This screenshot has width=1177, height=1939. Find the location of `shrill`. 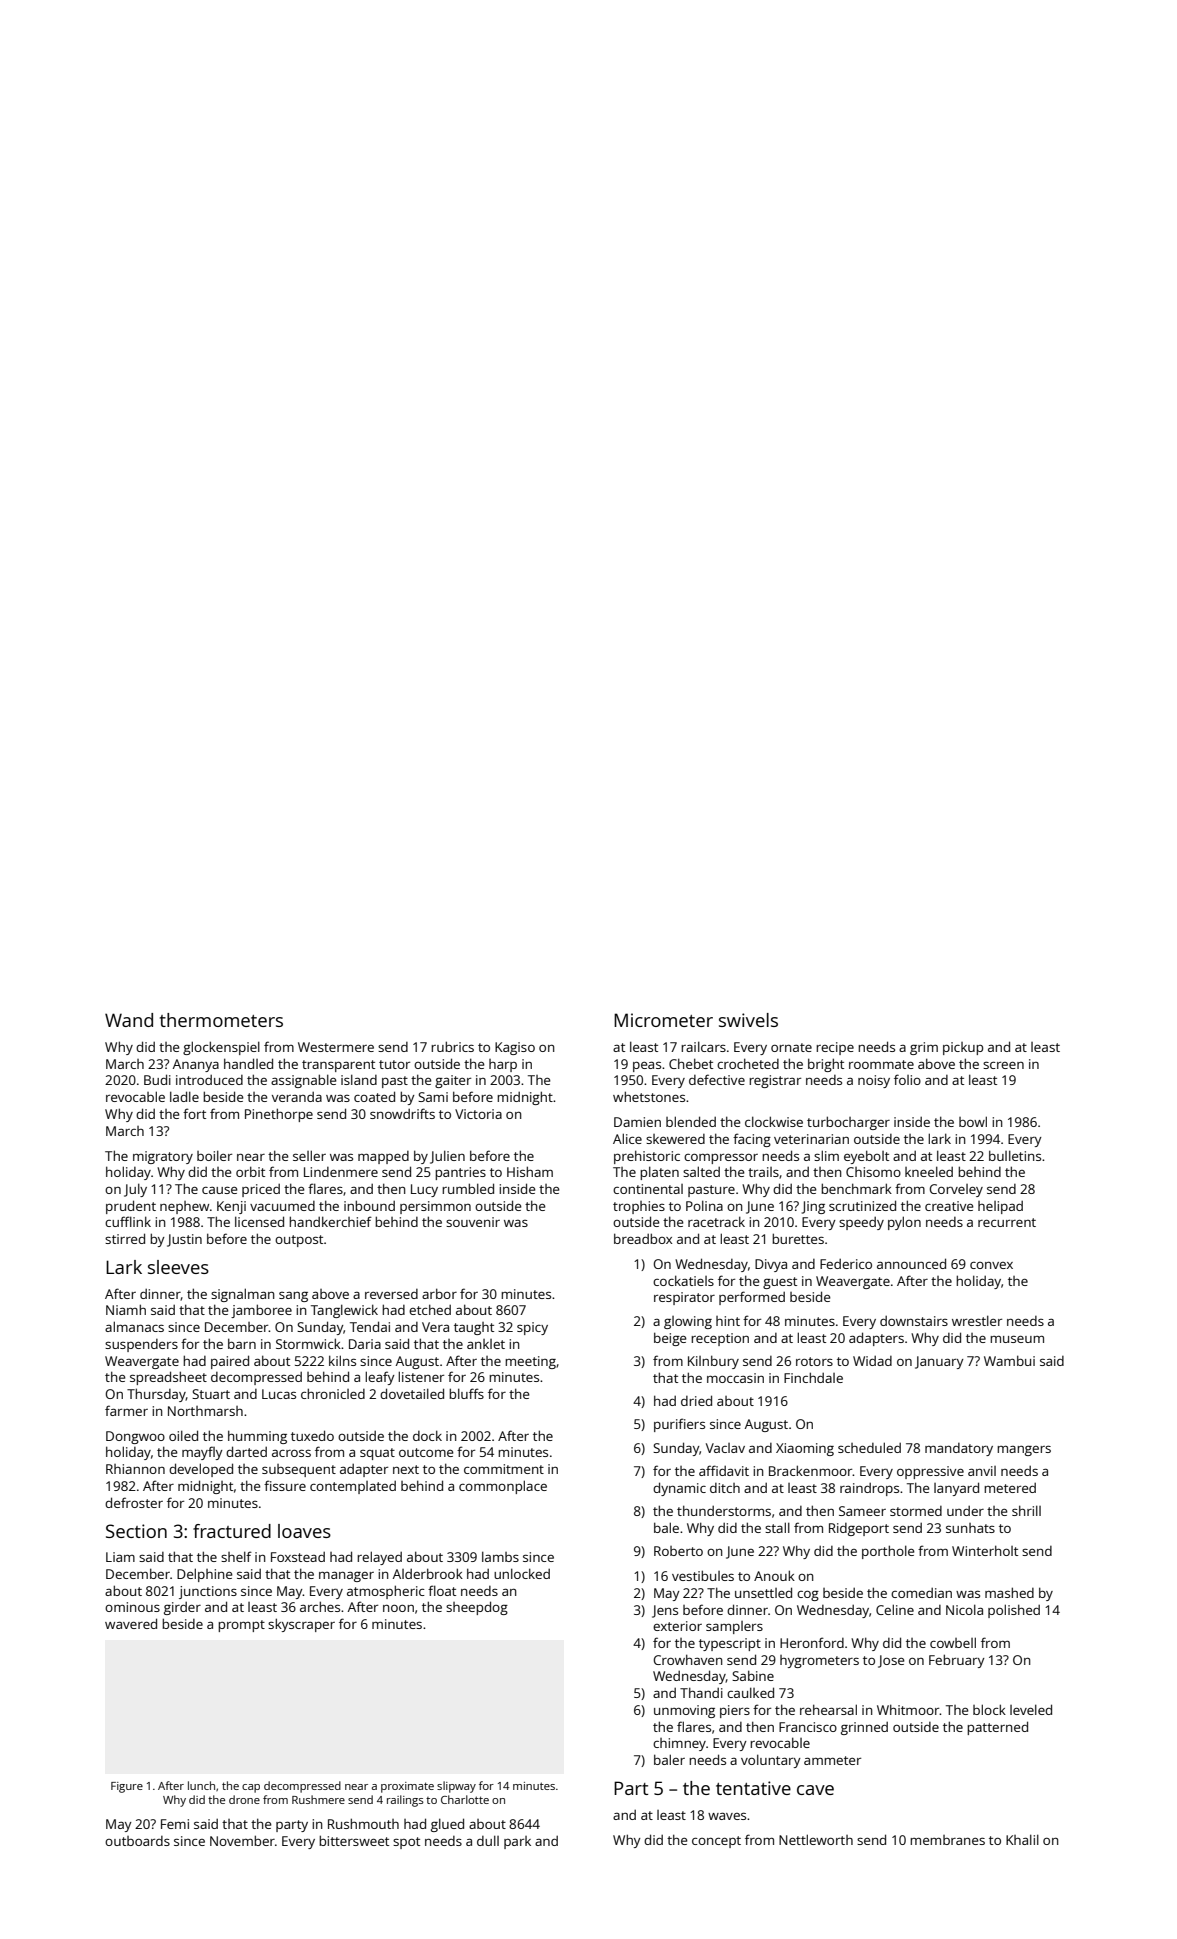

shrill is located at coordinates (1026, 1510).
